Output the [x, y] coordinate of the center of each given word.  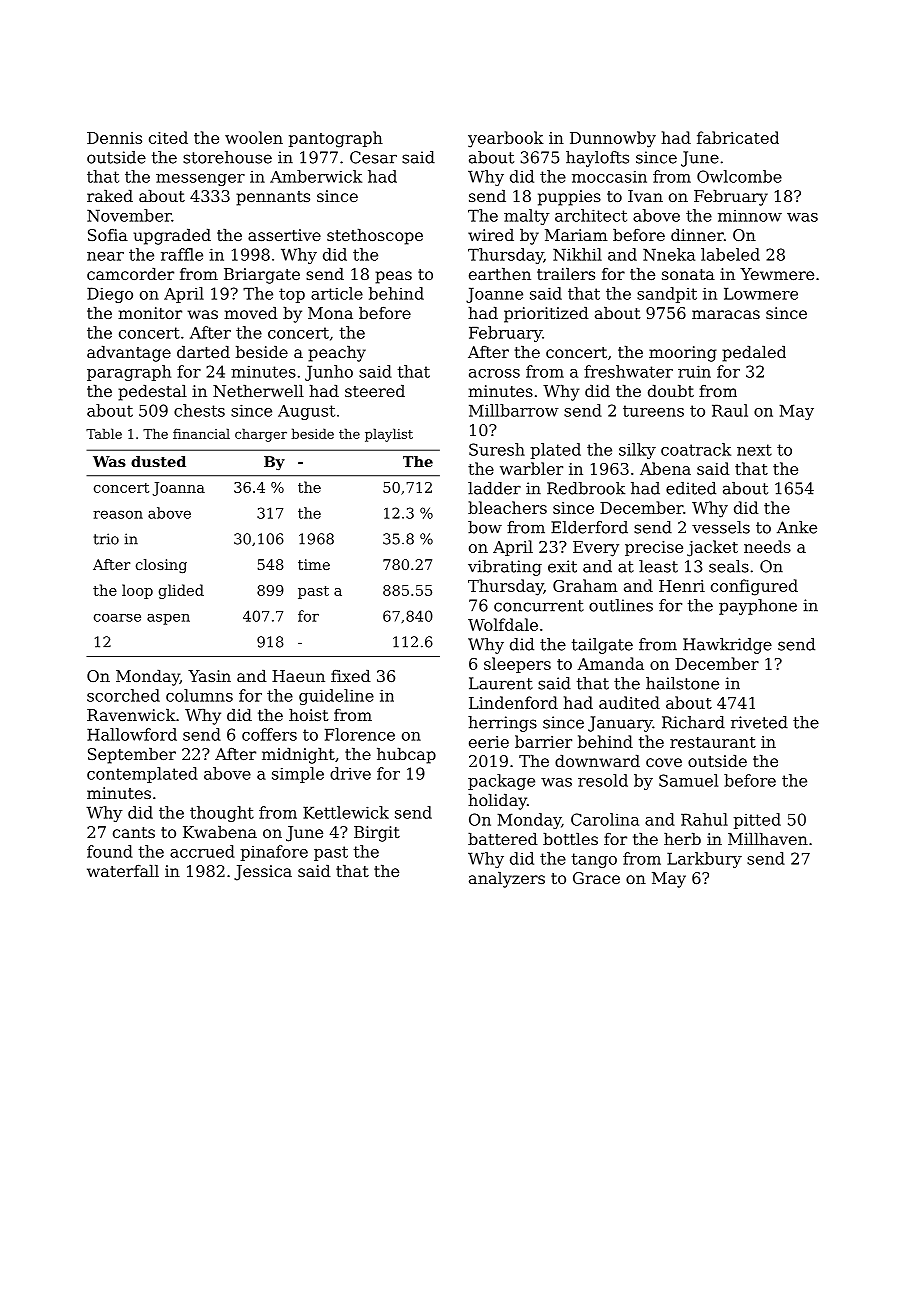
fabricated [738, 137]
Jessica [263, 873]
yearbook [506, 139]
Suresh [497, 449]
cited [168, 137]
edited [691, 488]
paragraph [129, 373]
